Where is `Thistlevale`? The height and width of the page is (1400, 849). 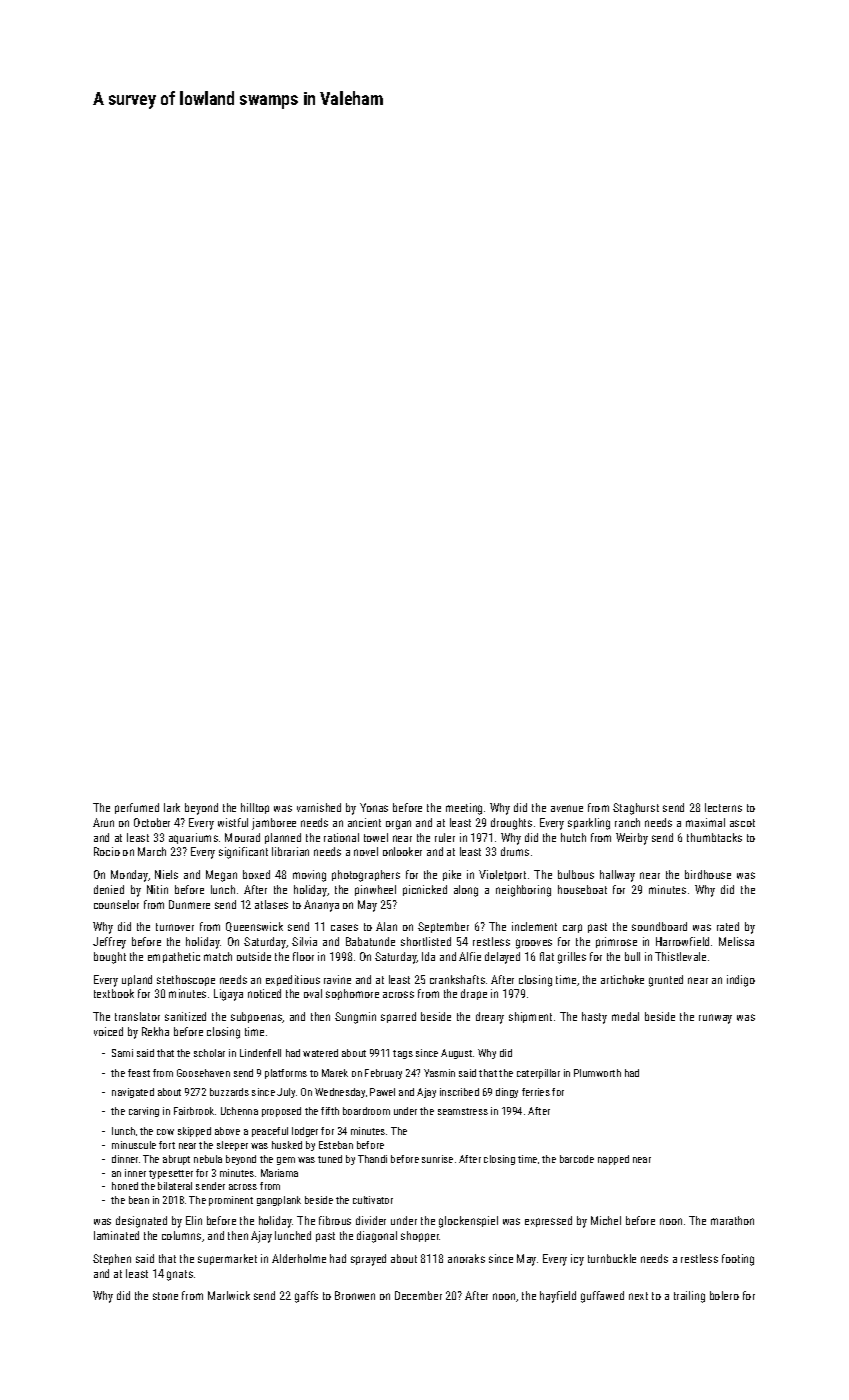 Thistlevale is located at coordinates (680, 956).
